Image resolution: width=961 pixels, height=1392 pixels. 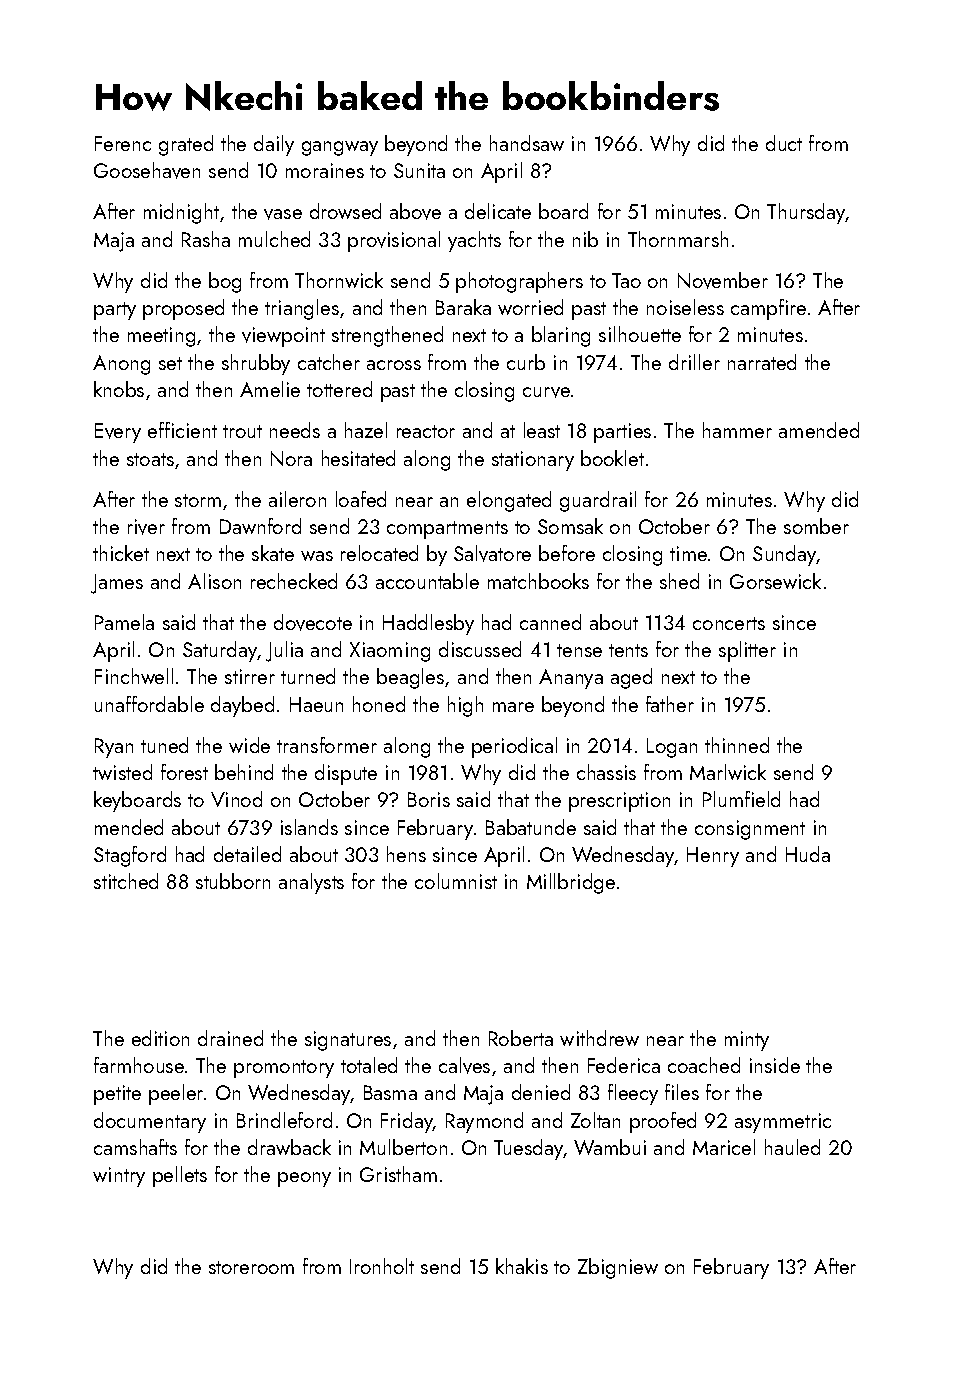 What do you see at coordinates (784, 143) in the page?
I see `duct` at bounding box center [784, 143].
